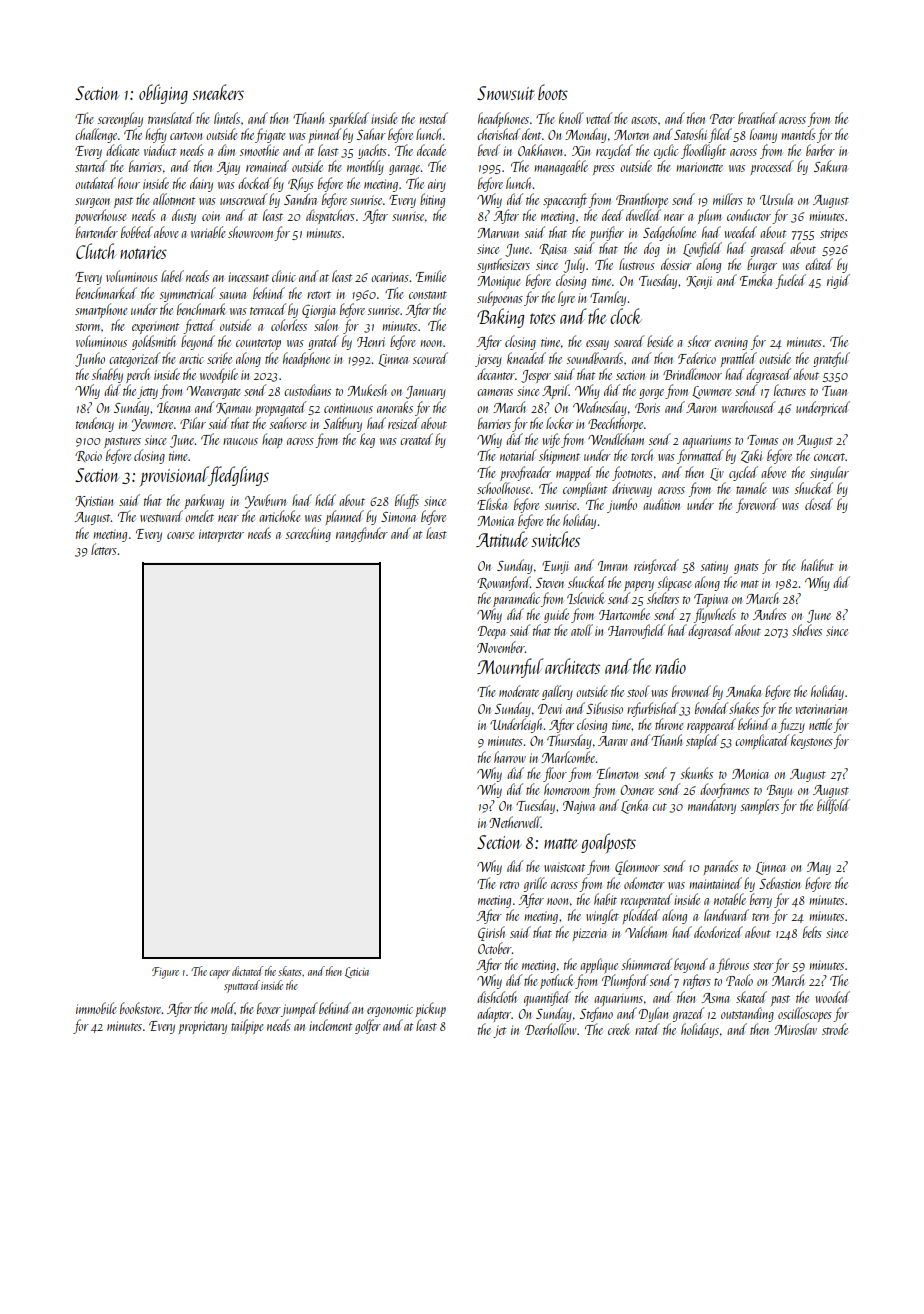 The width and height of the document is (924, 1314). What do you see at coordinates (722, 119) in the document?
I see `Peter` at bounding box center [722, 119].
